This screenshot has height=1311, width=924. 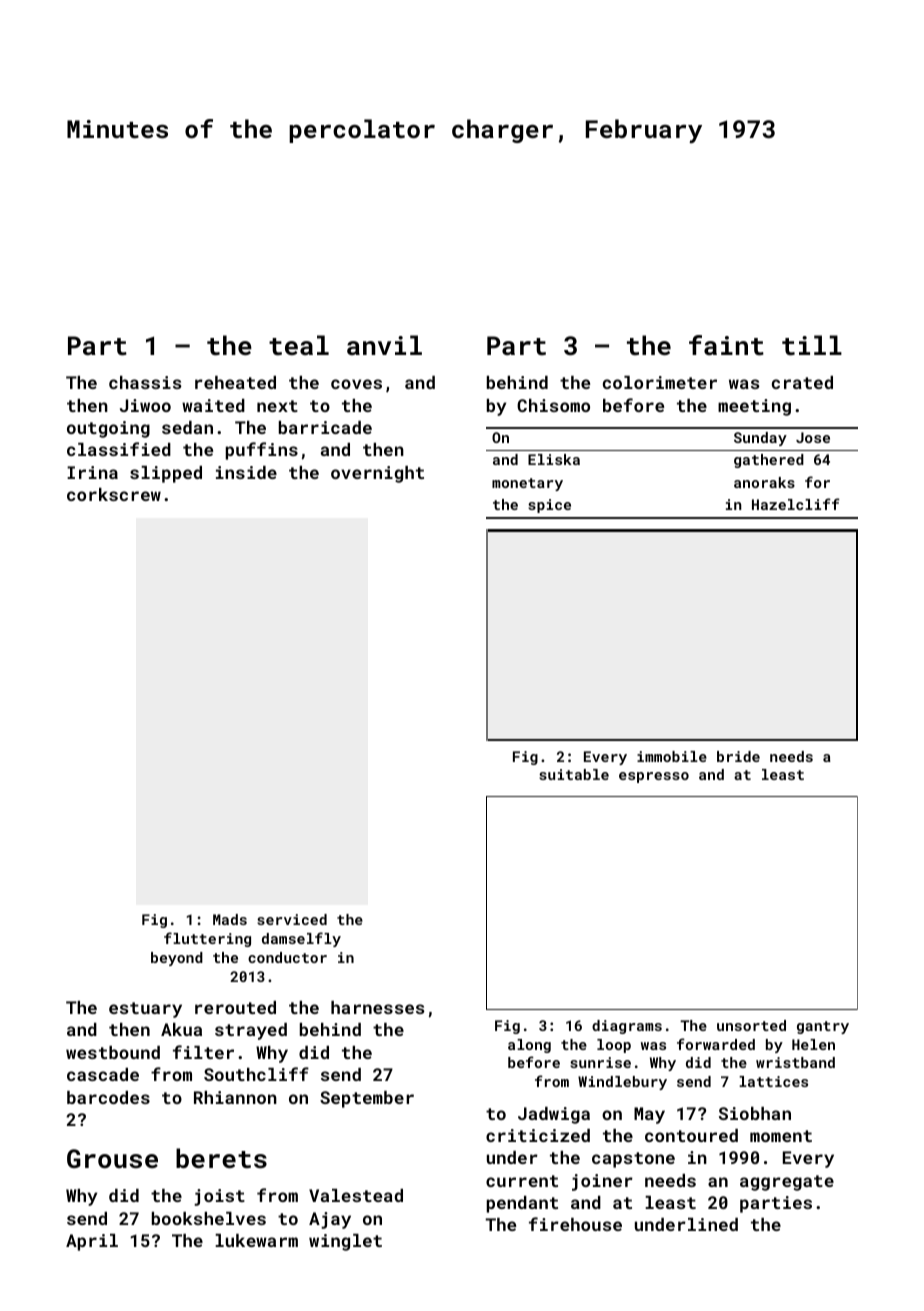 What do you see at coordinates (384, 345) in the screenshot?
I see `anvil` at bounding box center [384, 345].
